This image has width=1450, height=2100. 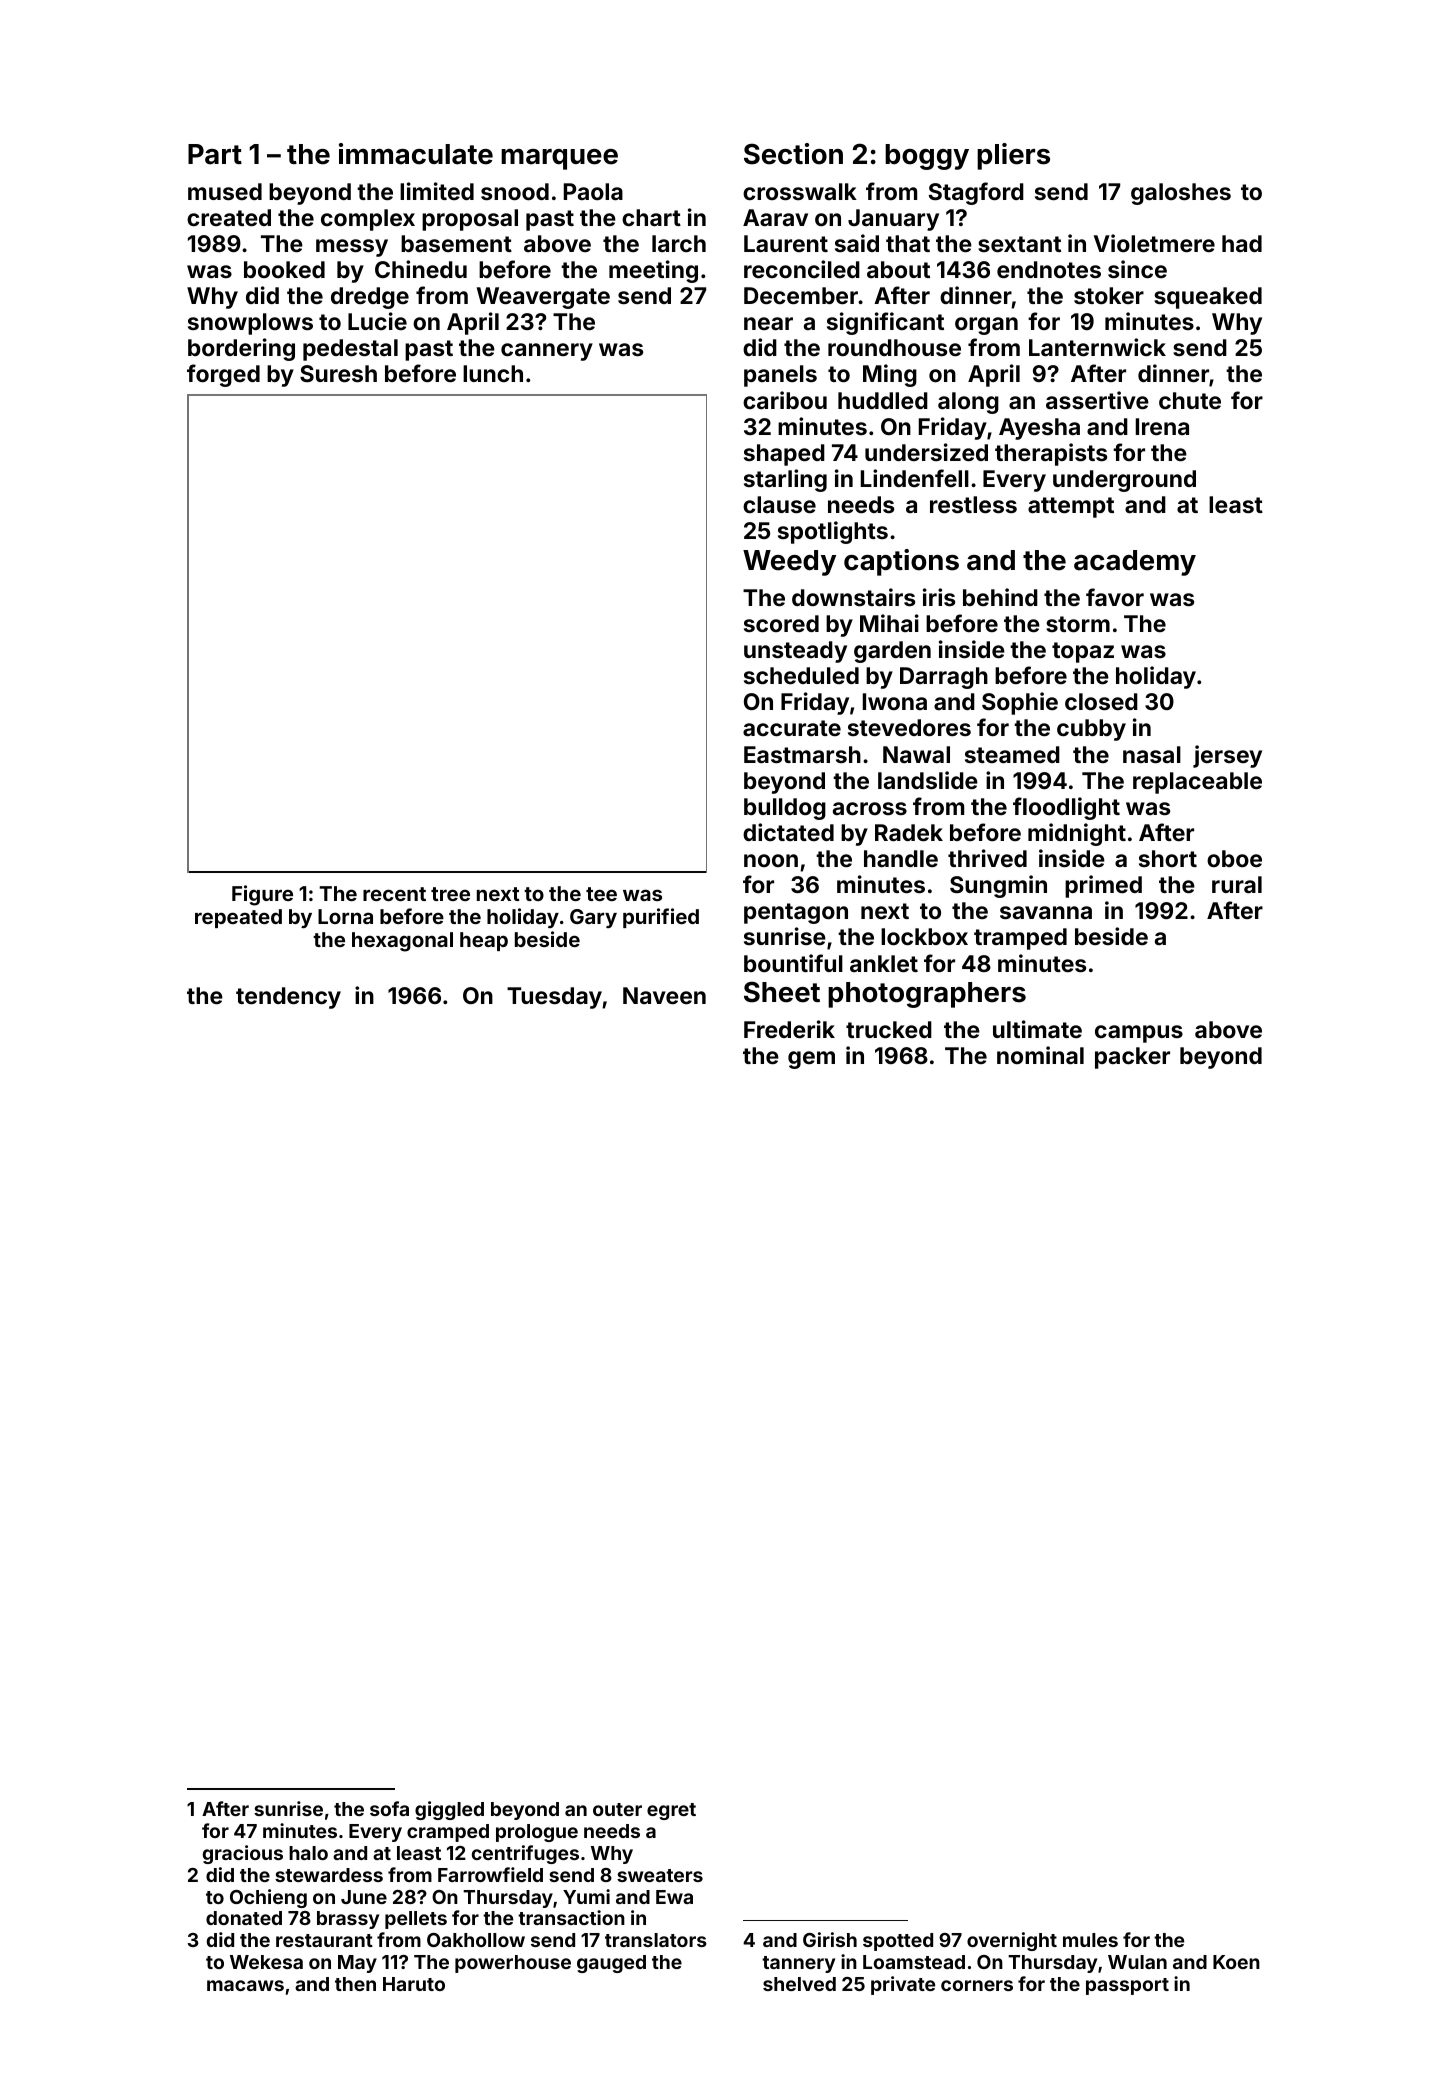 What do you see at coordinates (364, 1897) in the image?
I see `June` at bounding box center [364, 1897].
